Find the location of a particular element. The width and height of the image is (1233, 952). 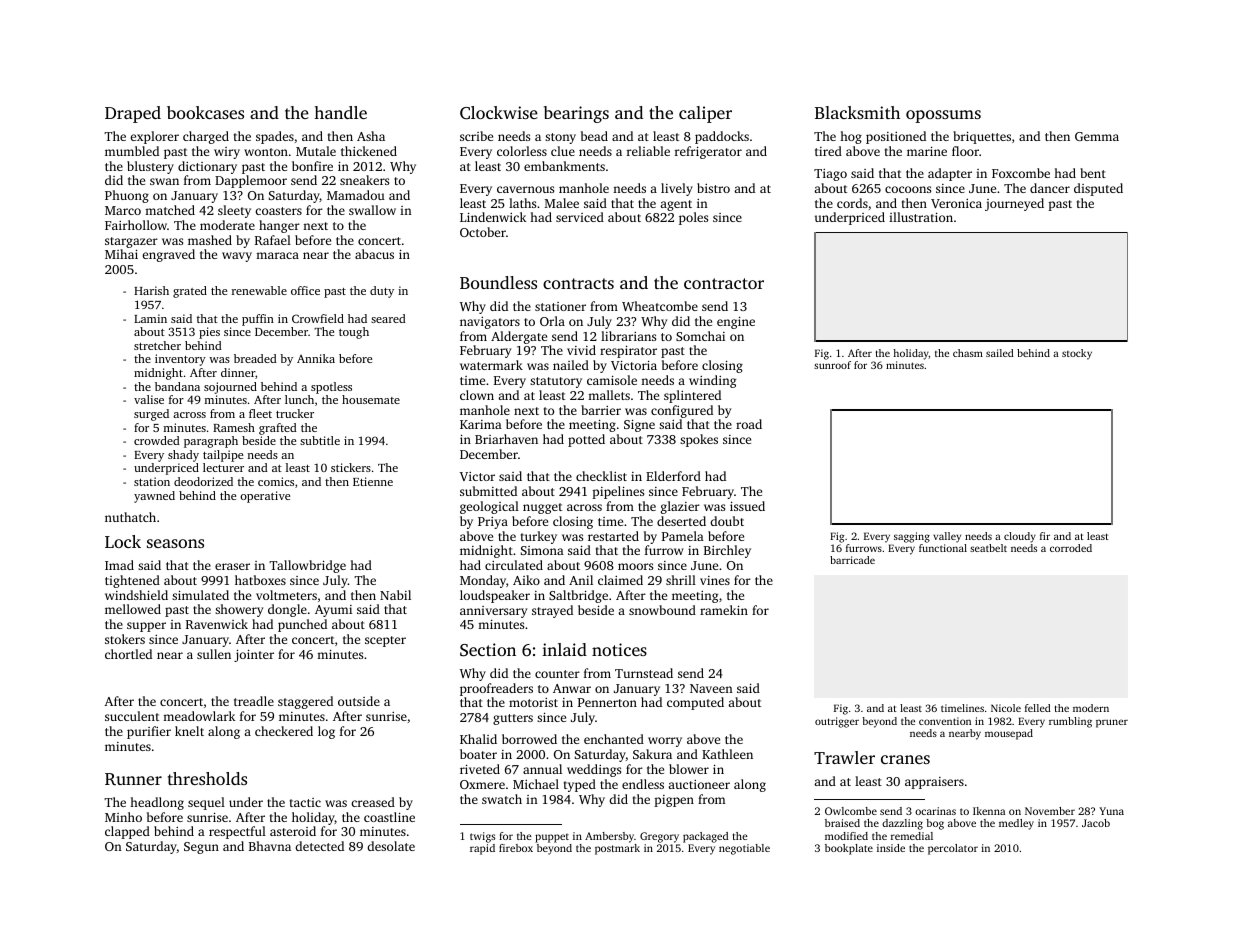

opossums is located at coordinates (943, 116).
